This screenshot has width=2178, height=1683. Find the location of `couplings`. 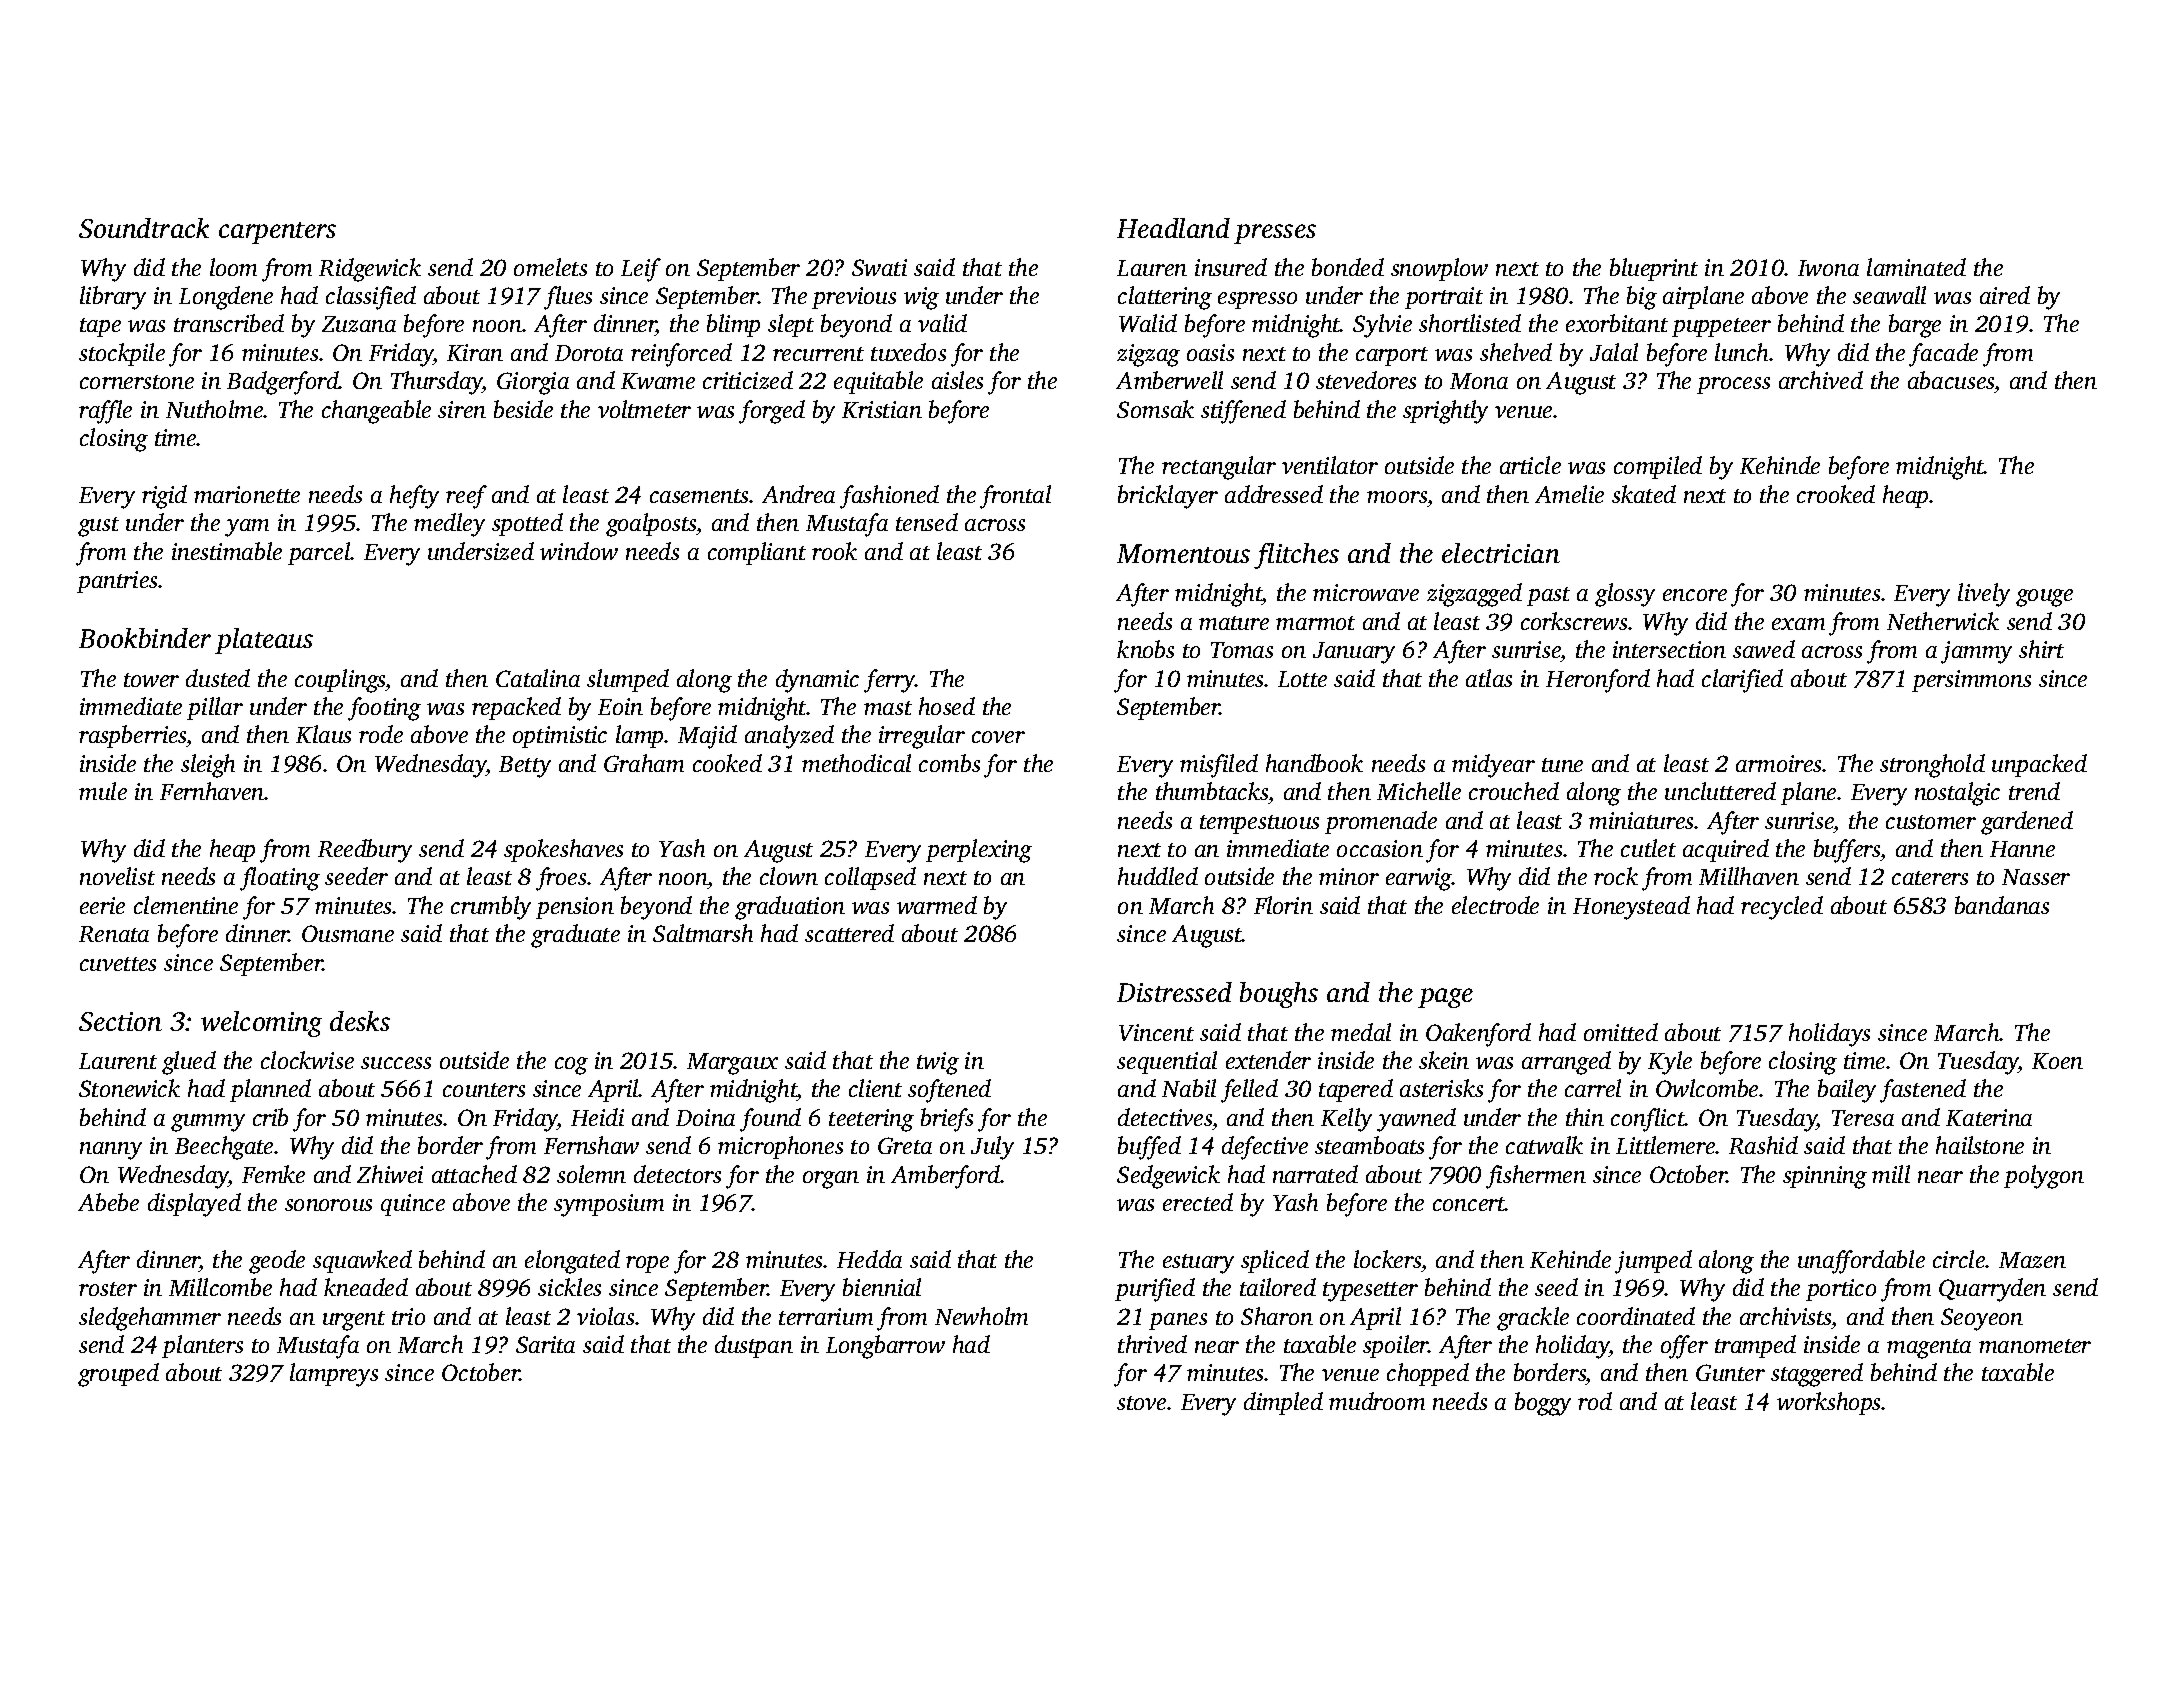

couplings is located at coordinates (340, 681).
